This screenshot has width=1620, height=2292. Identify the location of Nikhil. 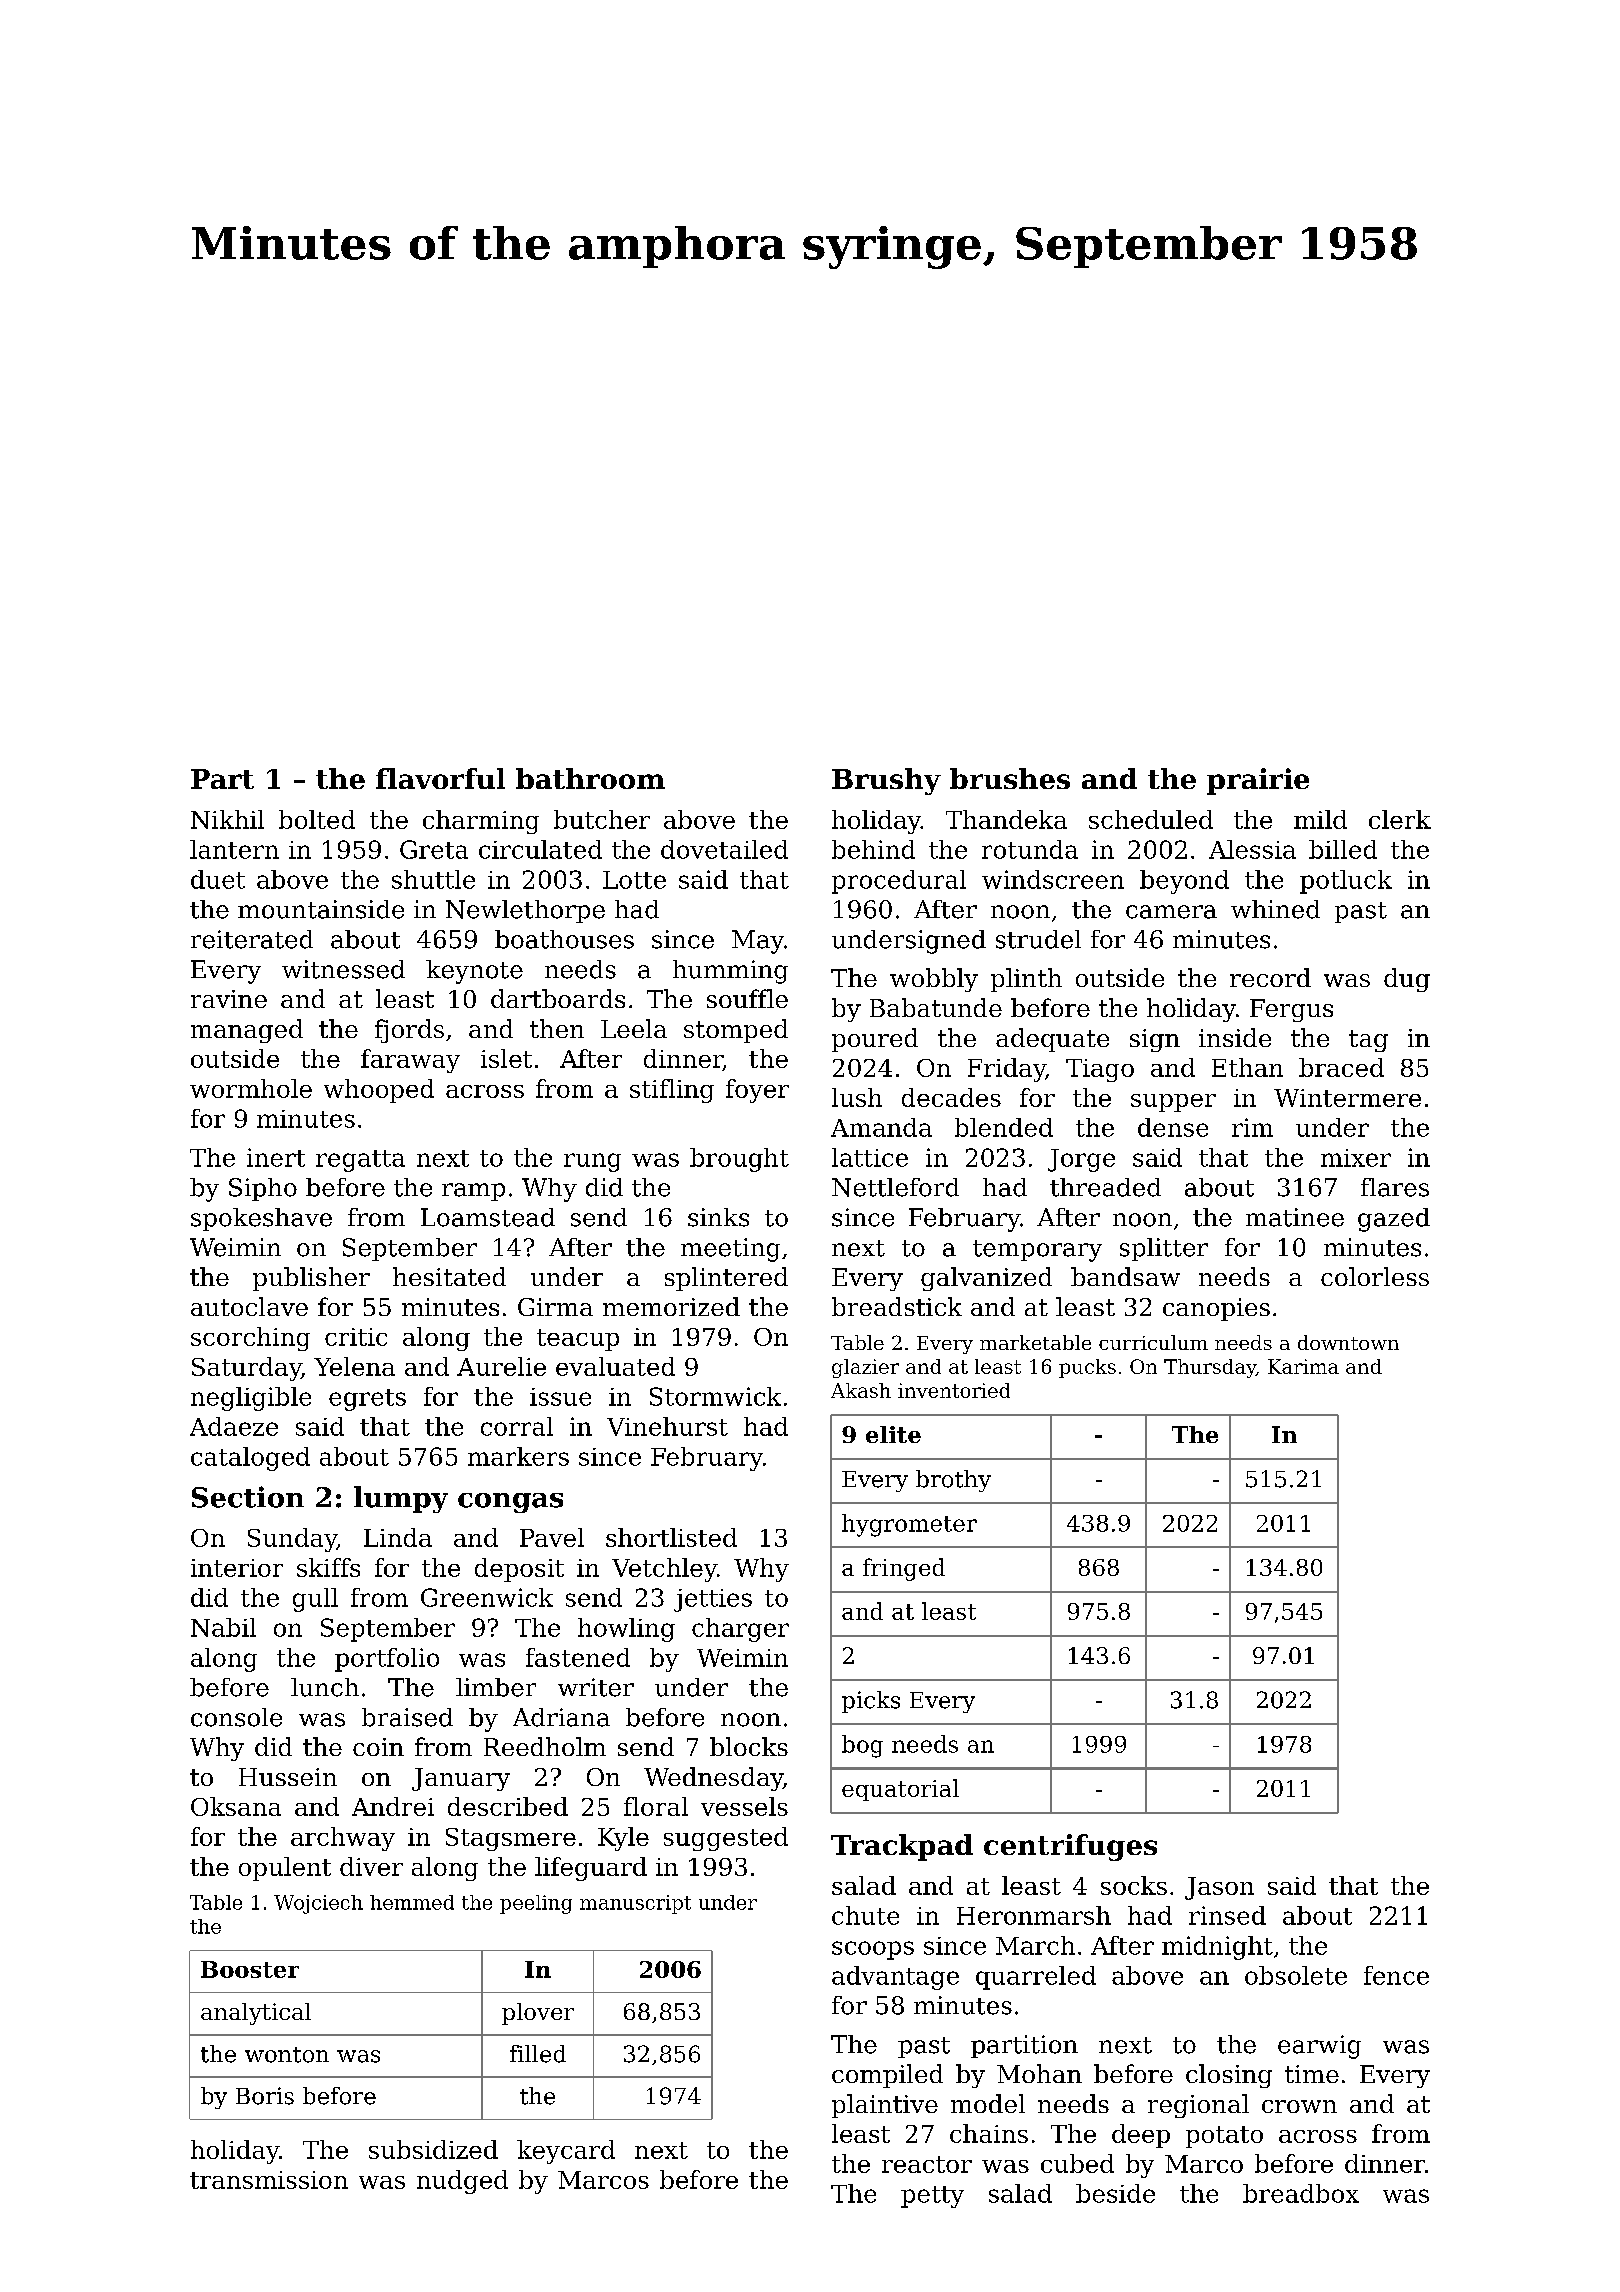
(227, 819).
